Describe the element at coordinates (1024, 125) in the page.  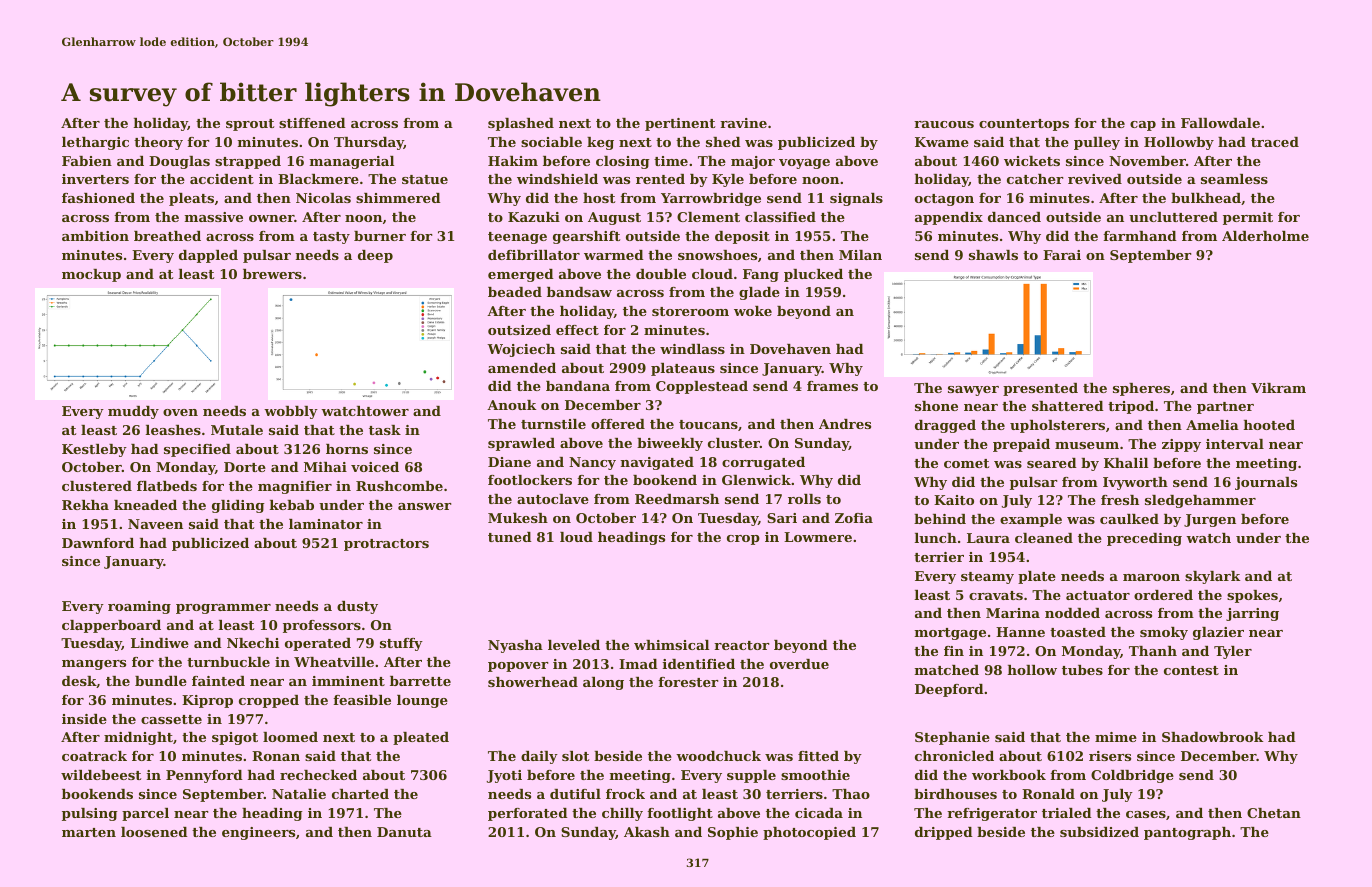
I see `countertops` at that location.
